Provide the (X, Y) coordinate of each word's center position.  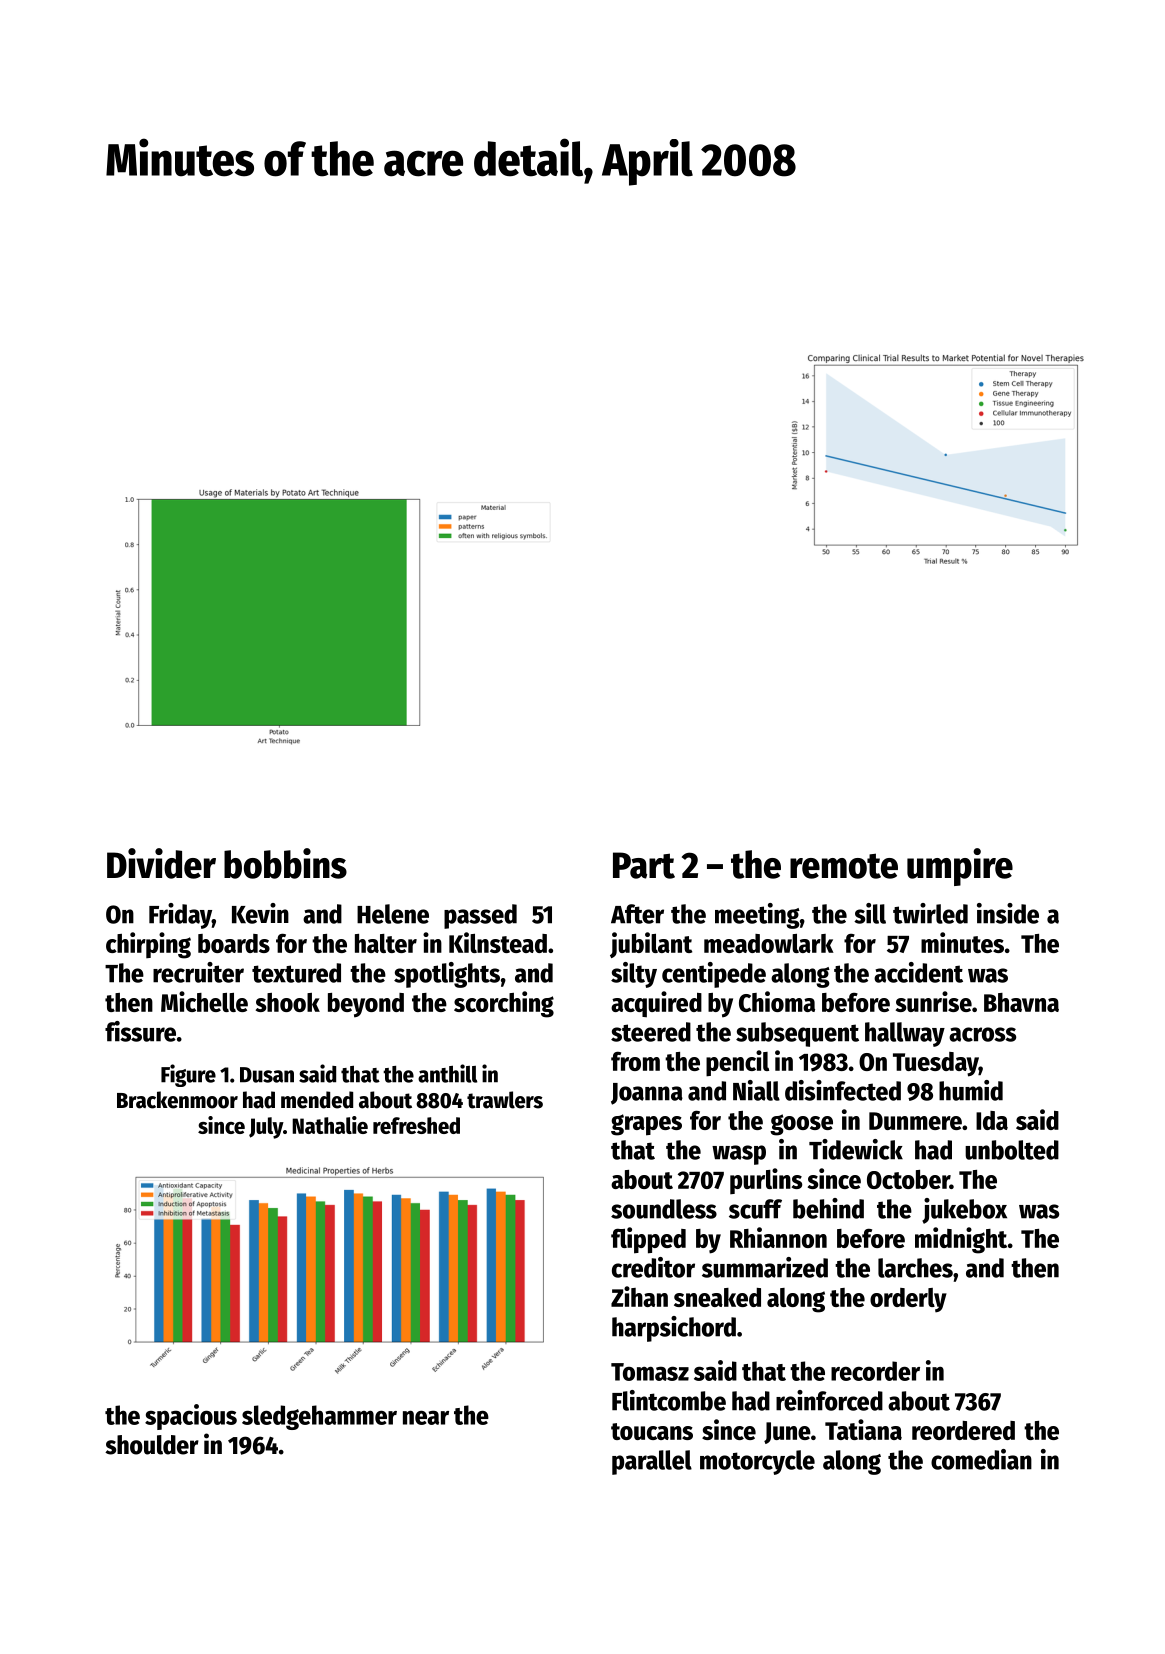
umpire (960, 867)
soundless (664, 1209)
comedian (981, 1459)
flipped (648, 1240)
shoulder (152, 1445)
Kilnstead (498, 942)
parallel (652, 1462)
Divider (161, 863)
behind (828, 1208)
